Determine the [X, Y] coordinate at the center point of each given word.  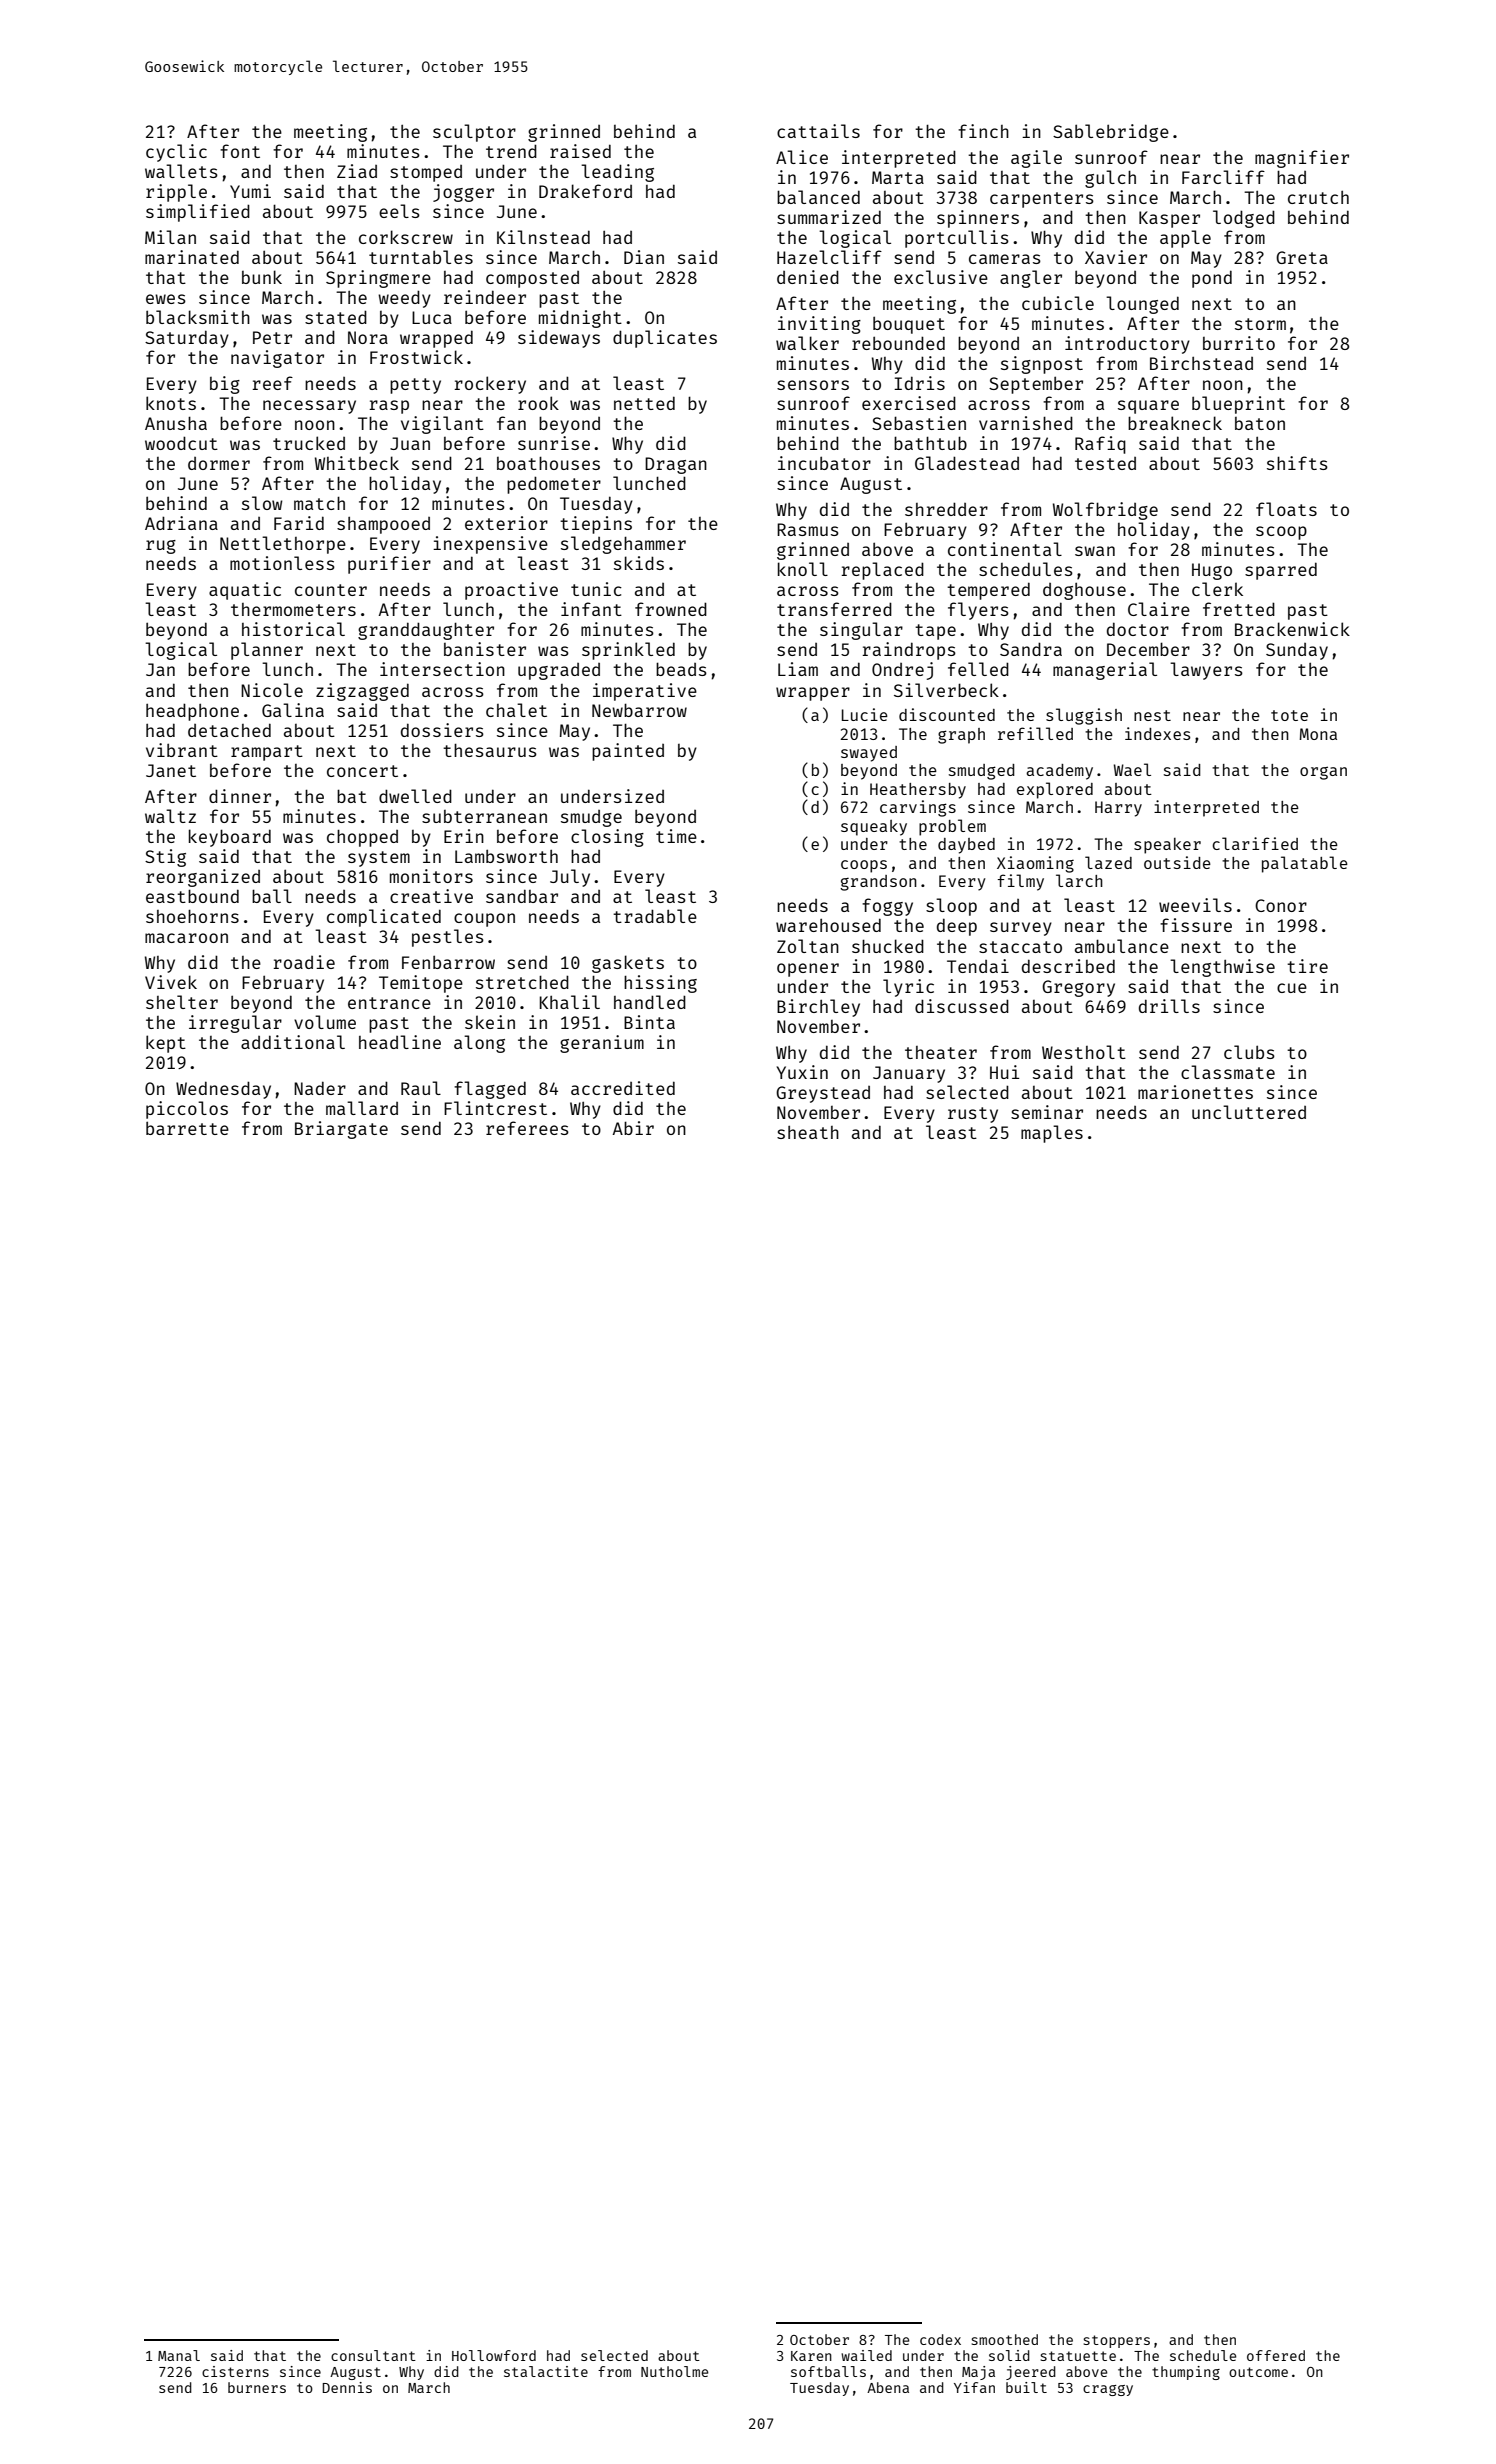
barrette [187, 1128]
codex [940, 2339]
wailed [866, 2355]
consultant [373, 2355]
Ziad [357, 171]
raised [580, 151]
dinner [240, 796]
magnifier [1302, 159]
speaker [1167, 846]
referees [527, 1128]
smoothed [1005, 2339]
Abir [633, 1128]
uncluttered [1249, 1112]
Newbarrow [639, 710]
